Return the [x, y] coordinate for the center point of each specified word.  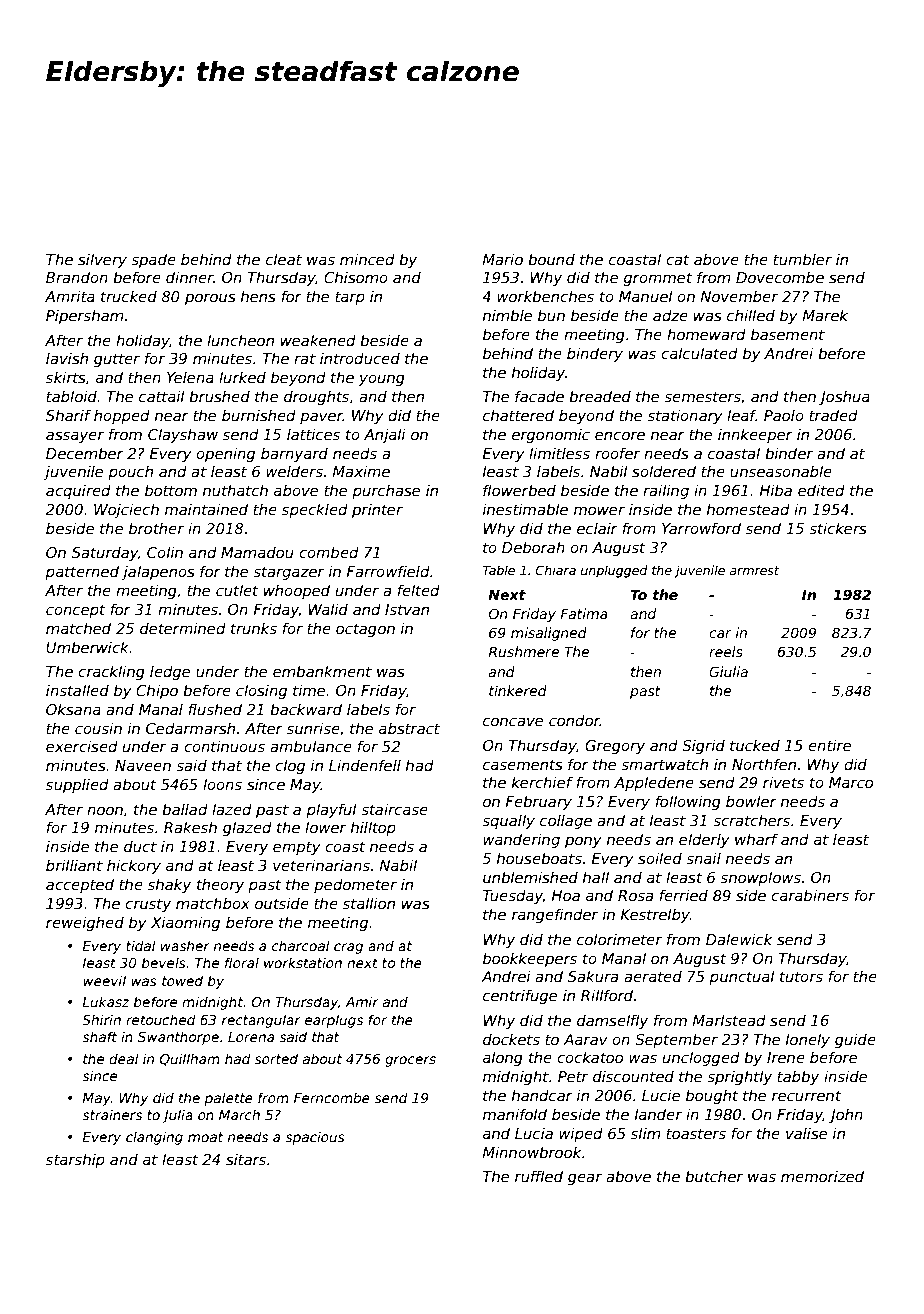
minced [367, 259]
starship [75, 1160]
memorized [822, 1176]
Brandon [77, 277]
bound [551, 259]
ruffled [539, 1176]
